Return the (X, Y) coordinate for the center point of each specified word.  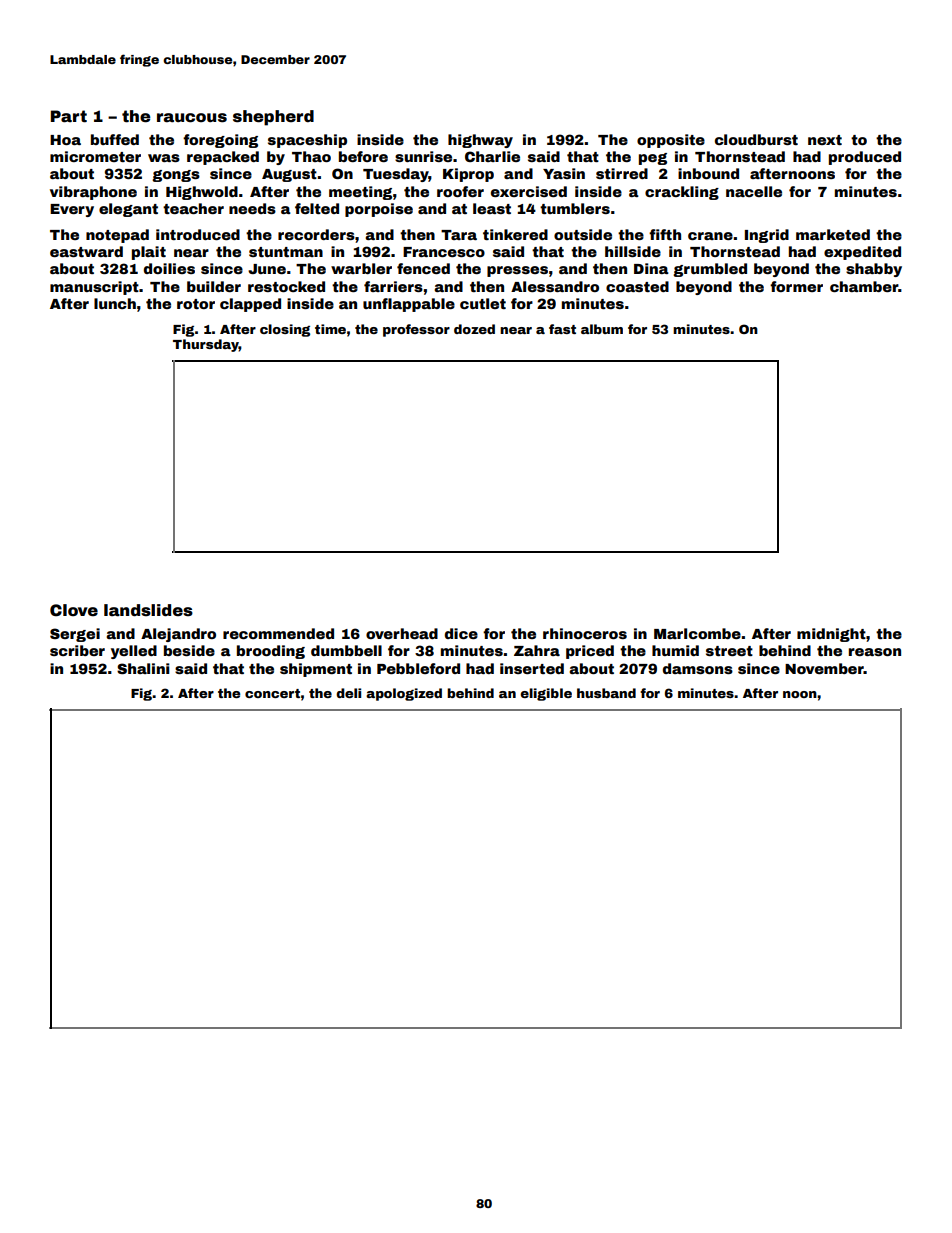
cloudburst (756, 139)
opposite (671, 141)
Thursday (206, 345)
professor (416, 330)
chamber (864, 286)
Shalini (143, 668)
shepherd (273, 118)
